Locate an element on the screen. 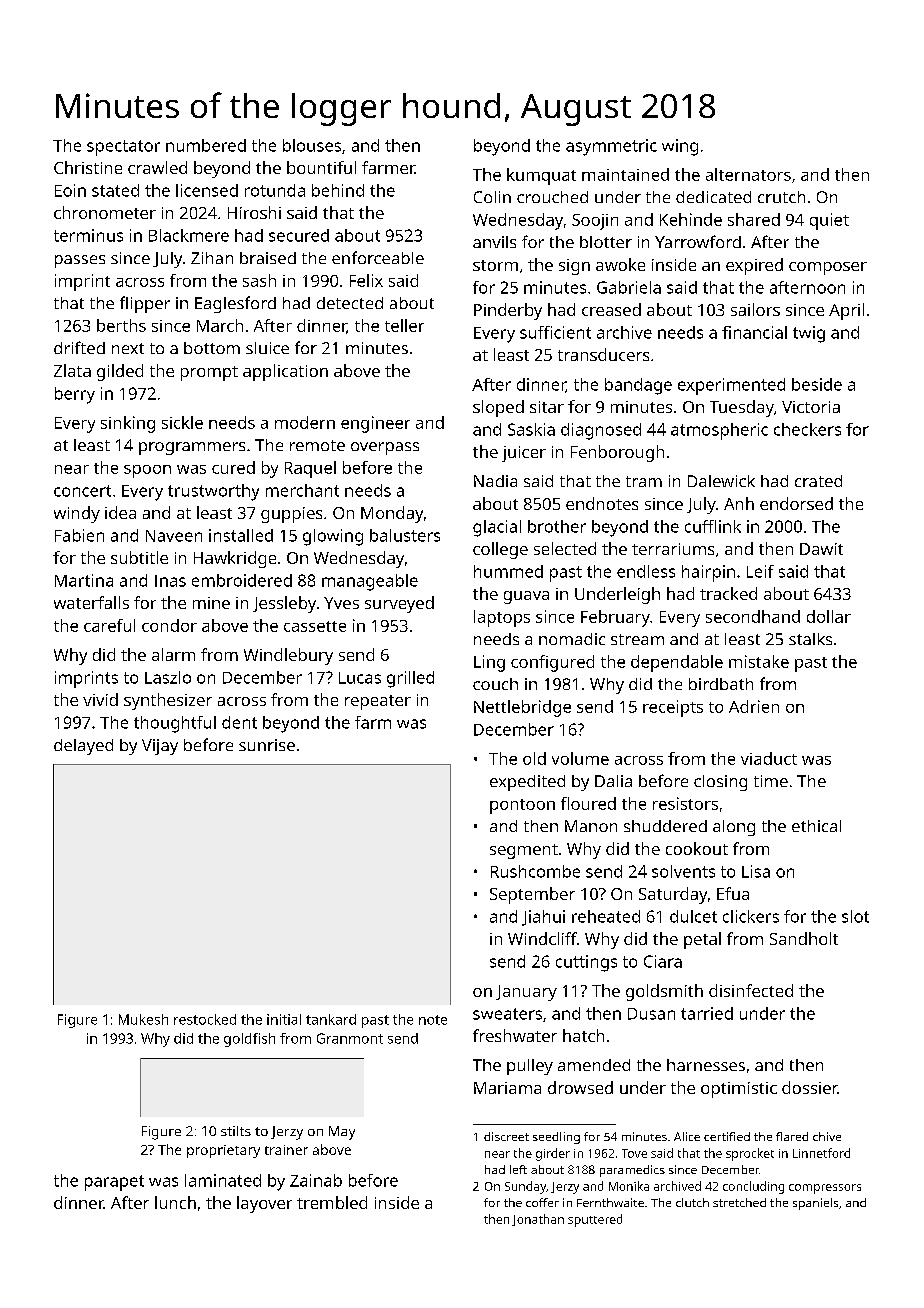  shuddered is located at coordinates (665, 826).
